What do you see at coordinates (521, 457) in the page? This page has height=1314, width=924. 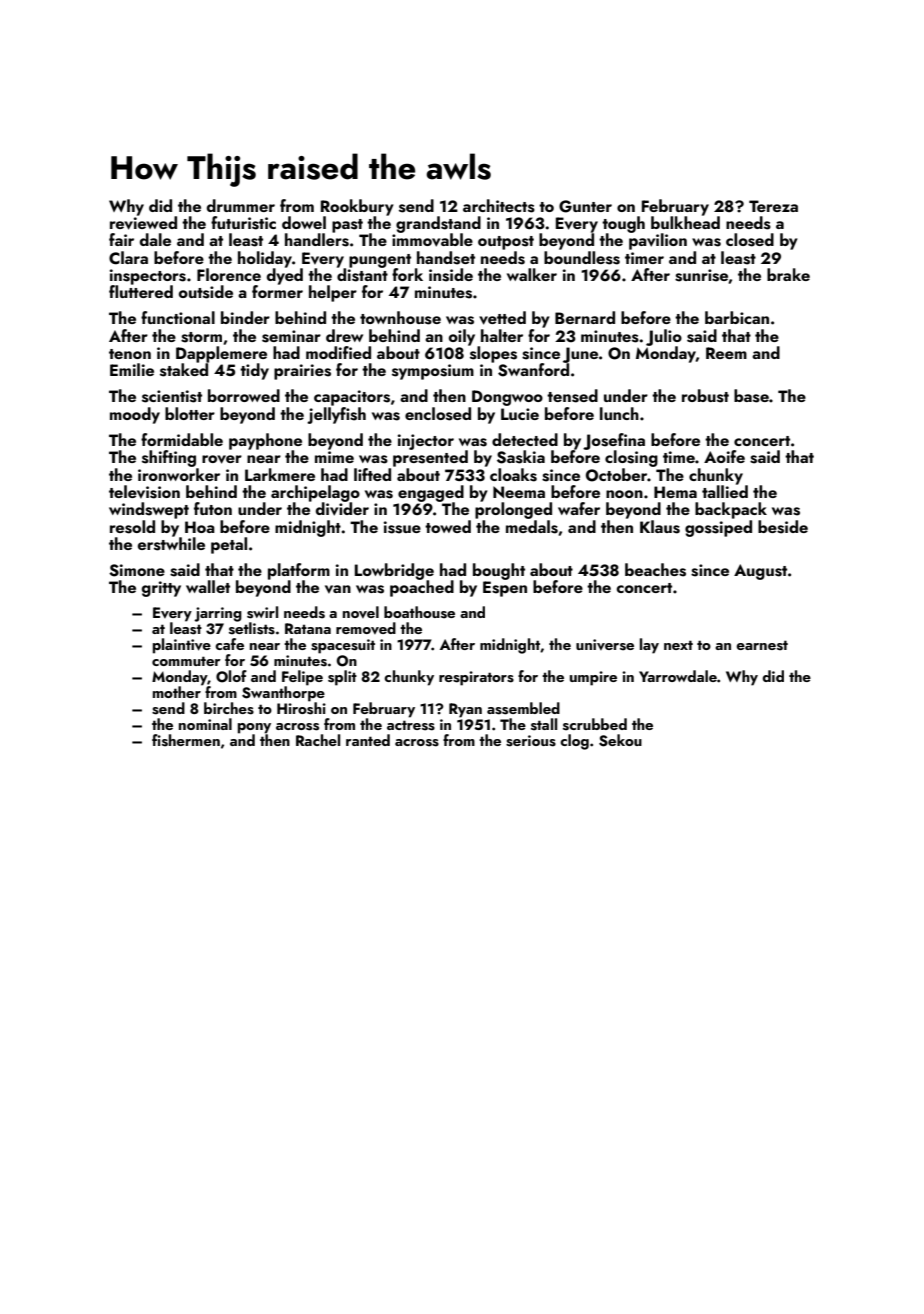 I see `Saskia` at bounding box center [521, 457].
